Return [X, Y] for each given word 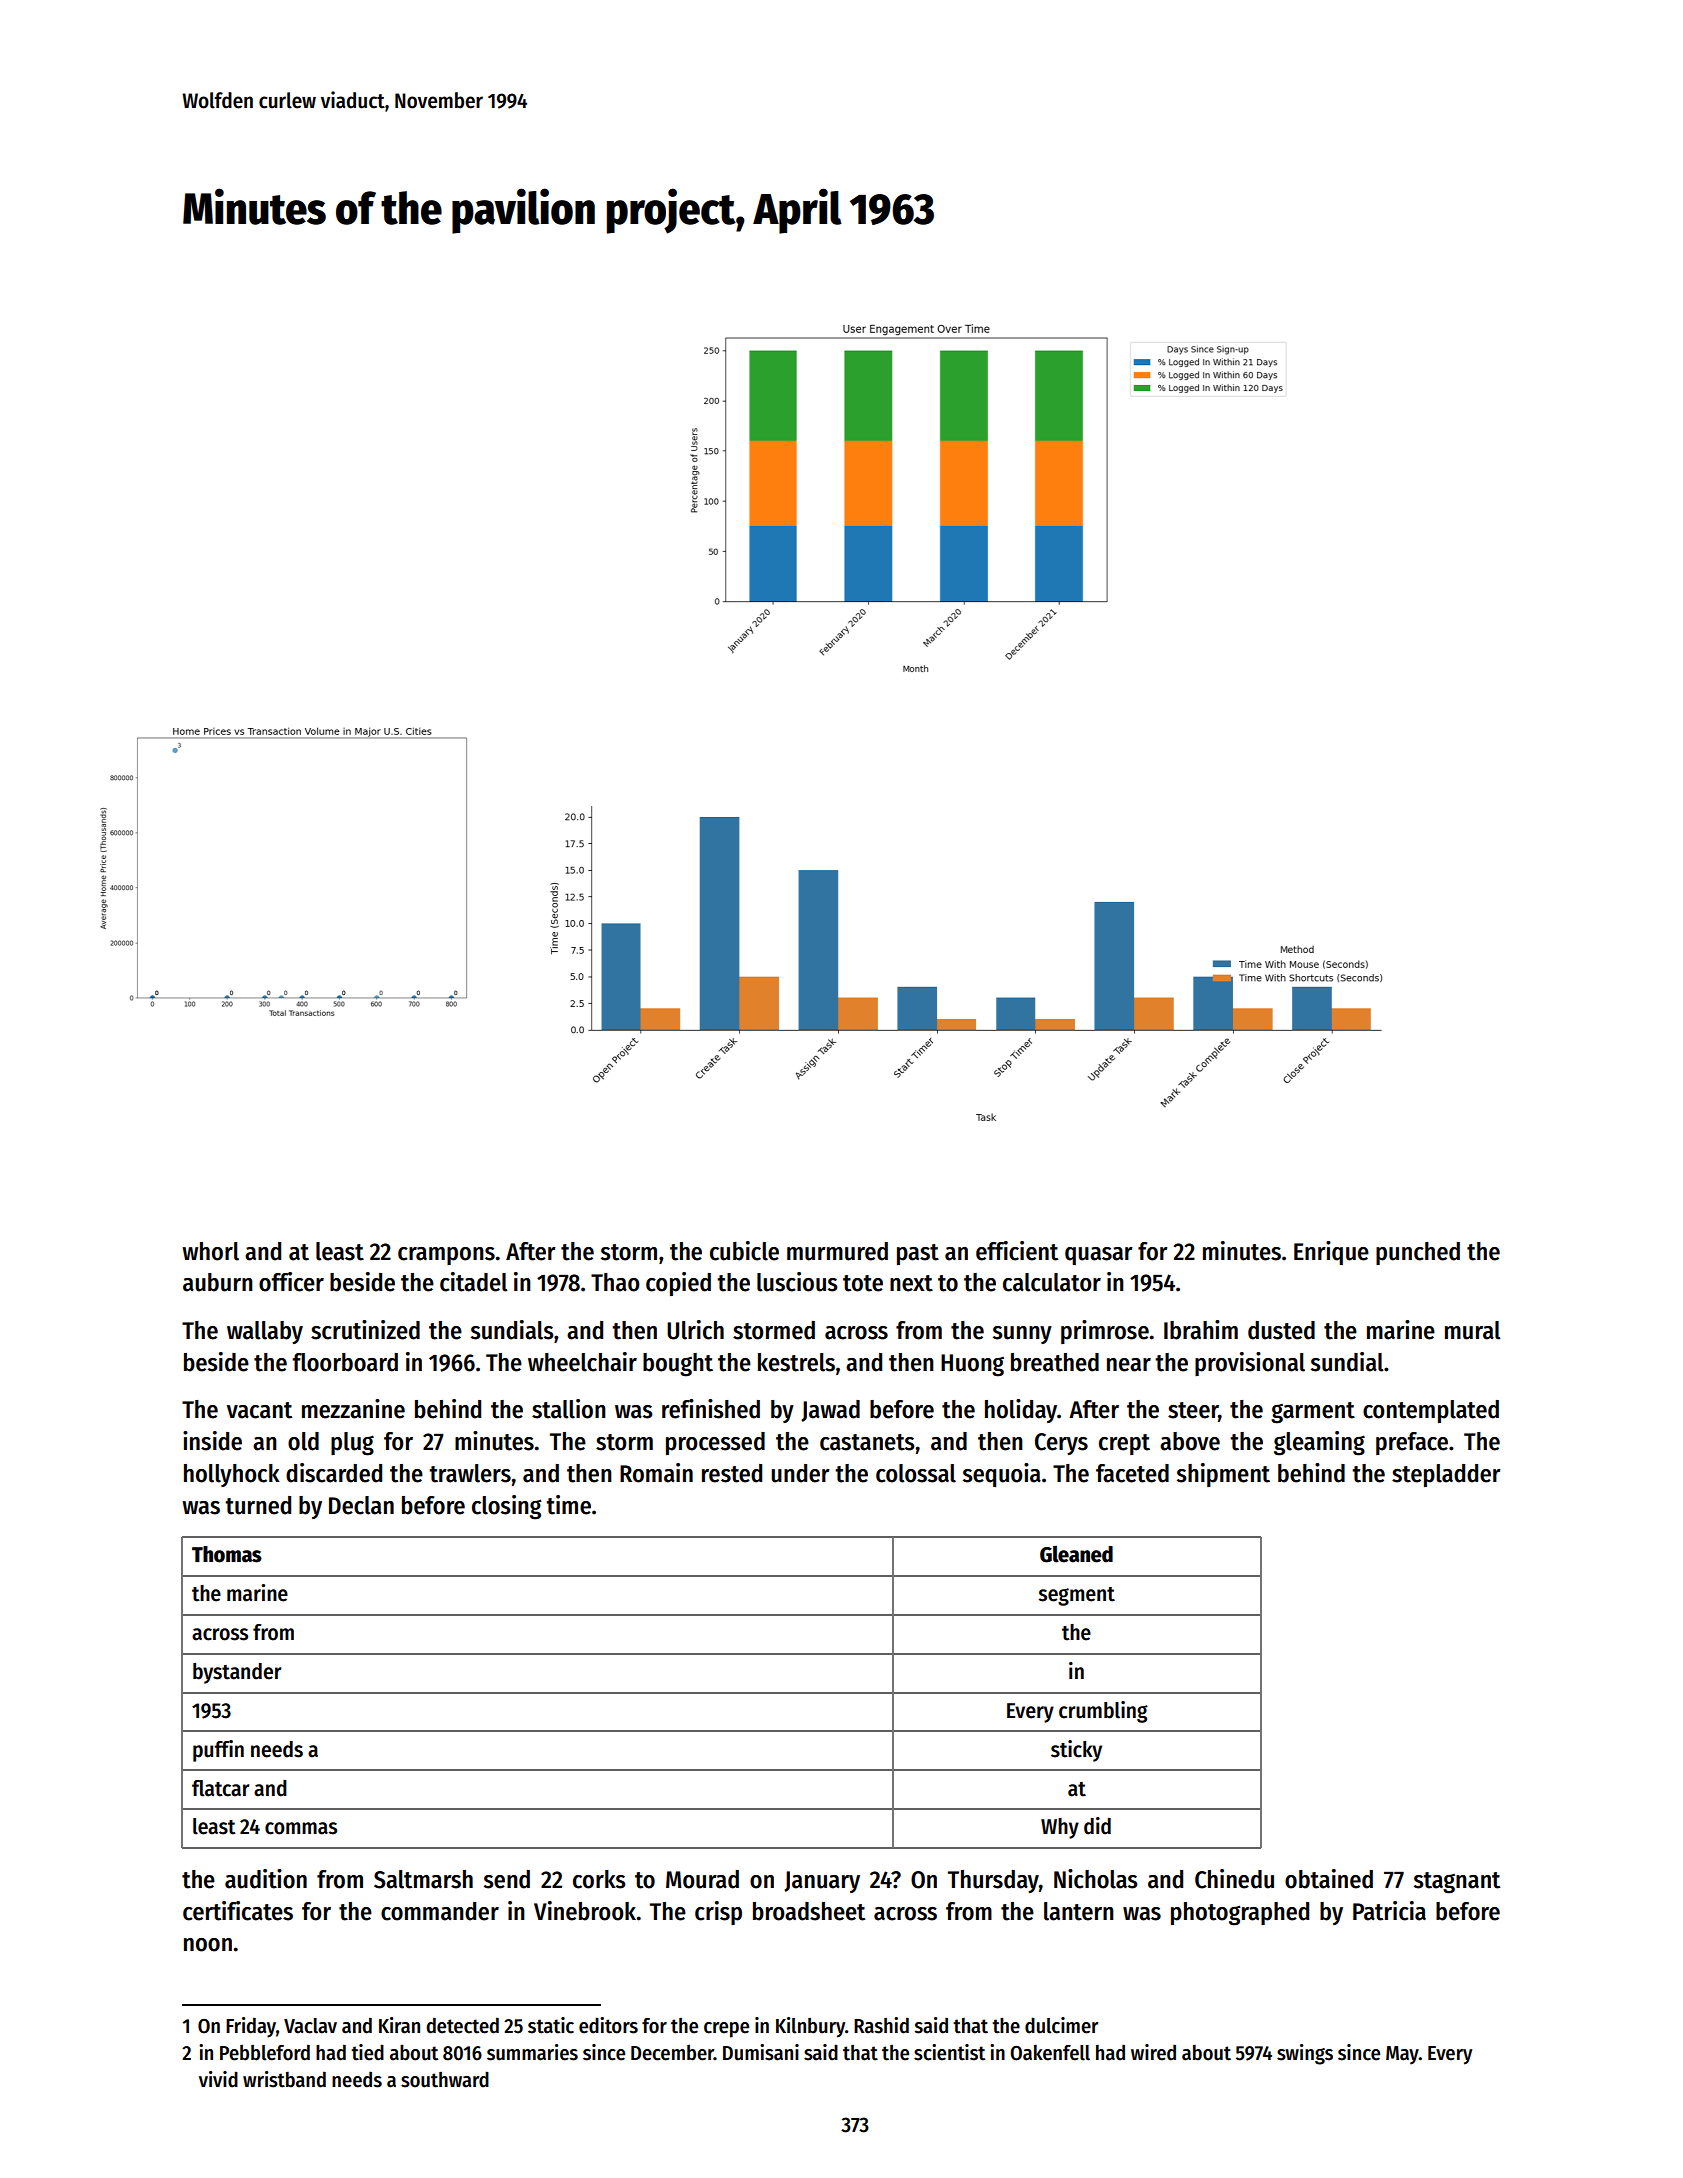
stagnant [1457, 1883]
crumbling [1103, 1712]
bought [678, 1365]
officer [291, 1282]
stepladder [1446, 1475]
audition [266, 1879]
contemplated [1431, 1411]
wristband [284, 2079]
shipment [1223, 1475]
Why [1060, 1828]
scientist [949, 2052]
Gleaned [1076, 1554]
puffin [218, 1751]
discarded [334, 1473]
